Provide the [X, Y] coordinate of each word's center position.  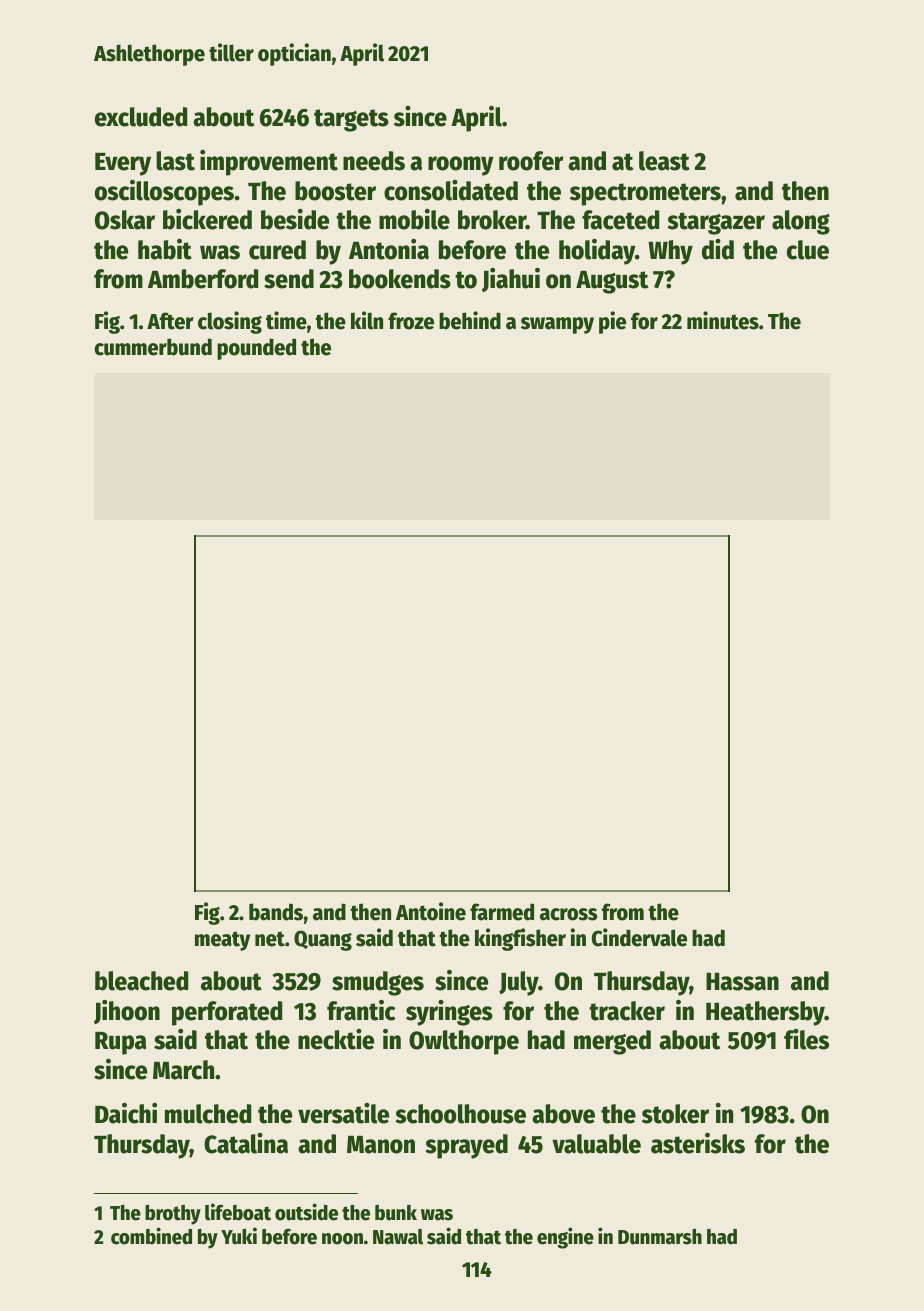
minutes [723, 320]
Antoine [431, 911]
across [569, 914]
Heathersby [765, 1013]
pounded [256, 349]
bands [276, 912]
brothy [173, 1215]
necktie [336, 1039]
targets [351, 120]
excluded [141, 117]
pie [612, 322]
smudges [378, 983]
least [664, 161]
